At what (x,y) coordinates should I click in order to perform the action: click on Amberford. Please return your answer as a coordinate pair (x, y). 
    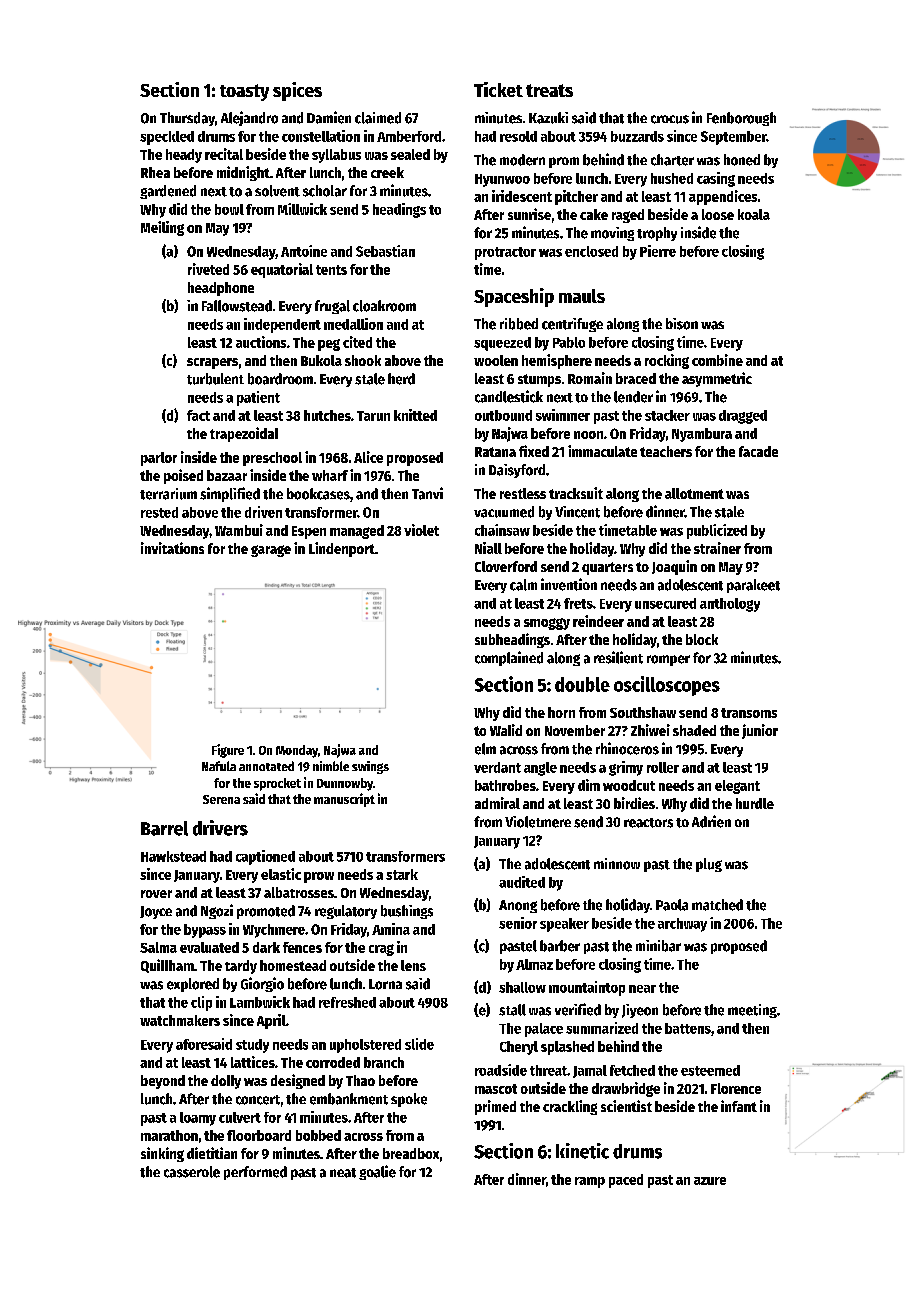
    Looking at the image, I should click on (409, 136).
